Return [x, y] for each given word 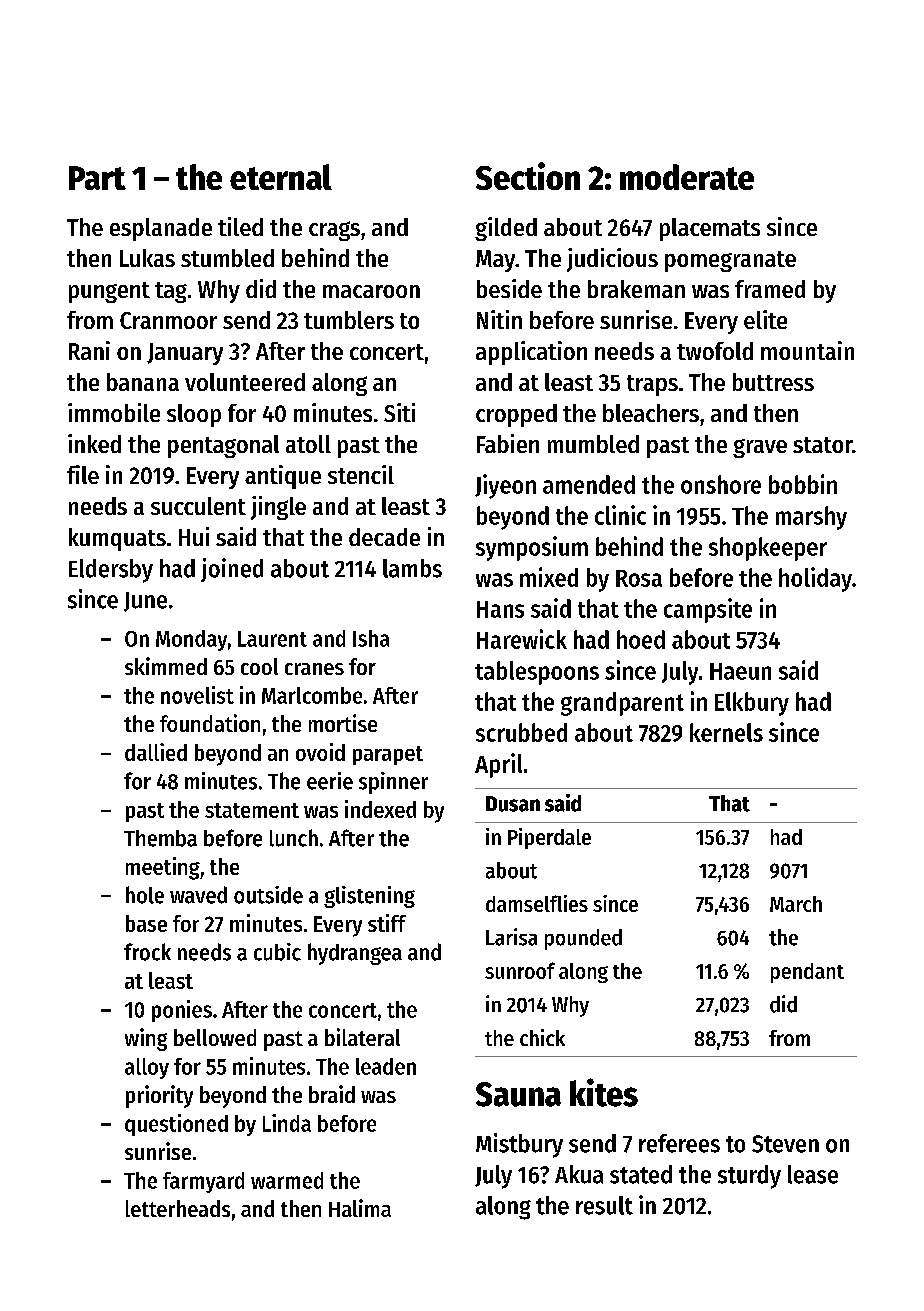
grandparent [622, 704]
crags [334, 231]
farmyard [203, 1182]
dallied [156, 752]
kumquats [117, 539]
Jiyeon [505, 486]
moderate [687, 177]
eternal [281, 177]
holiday [815, 579]
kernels [726, 732]
